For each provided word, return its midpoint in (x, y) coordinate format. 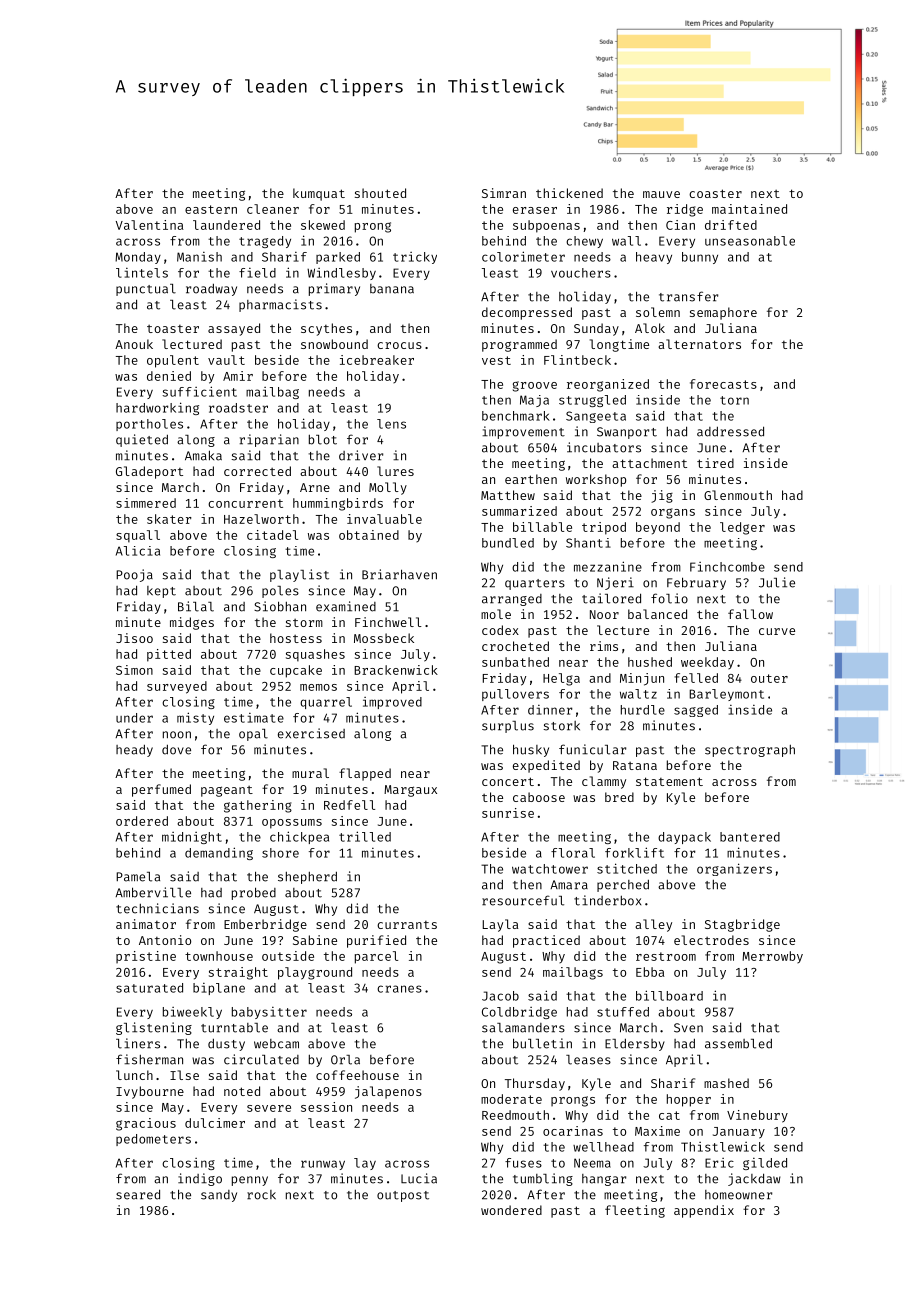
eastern (211, 209)
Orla (345, 1060)
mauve (661, 194)
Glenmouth (738, 495)
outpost (403, 1196)
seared (138, 1194)
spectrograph (750, 751)
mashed (726, 1083)
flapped (365, 774)
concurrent (245, 503)
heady (134, 751)
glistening (154, 1028)
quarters (535, 584)
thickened (569, 193)
